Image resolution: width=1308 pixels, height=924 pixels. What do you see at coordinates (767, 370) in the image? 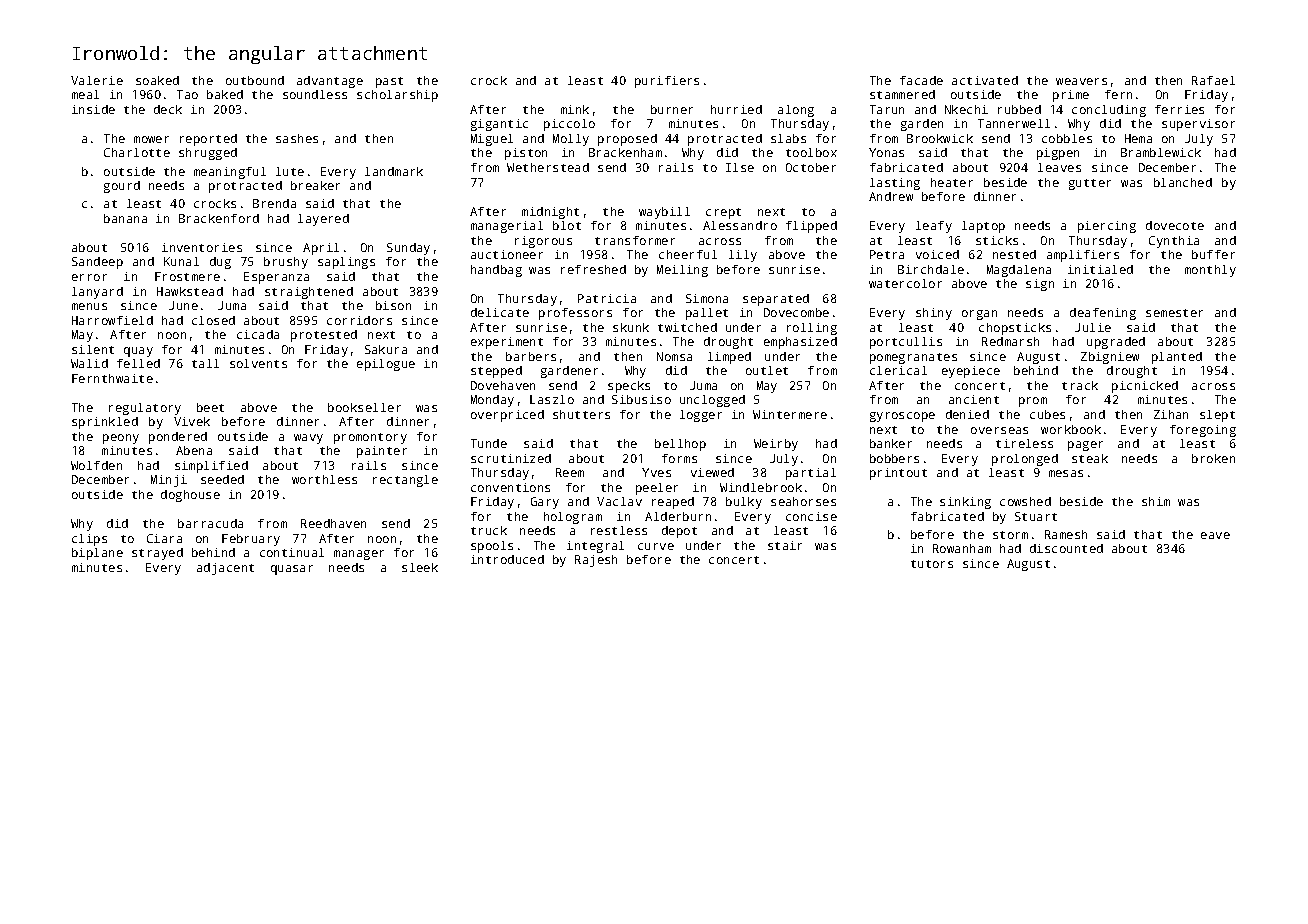
I see `outlet` at bounding box center [767, 370].
